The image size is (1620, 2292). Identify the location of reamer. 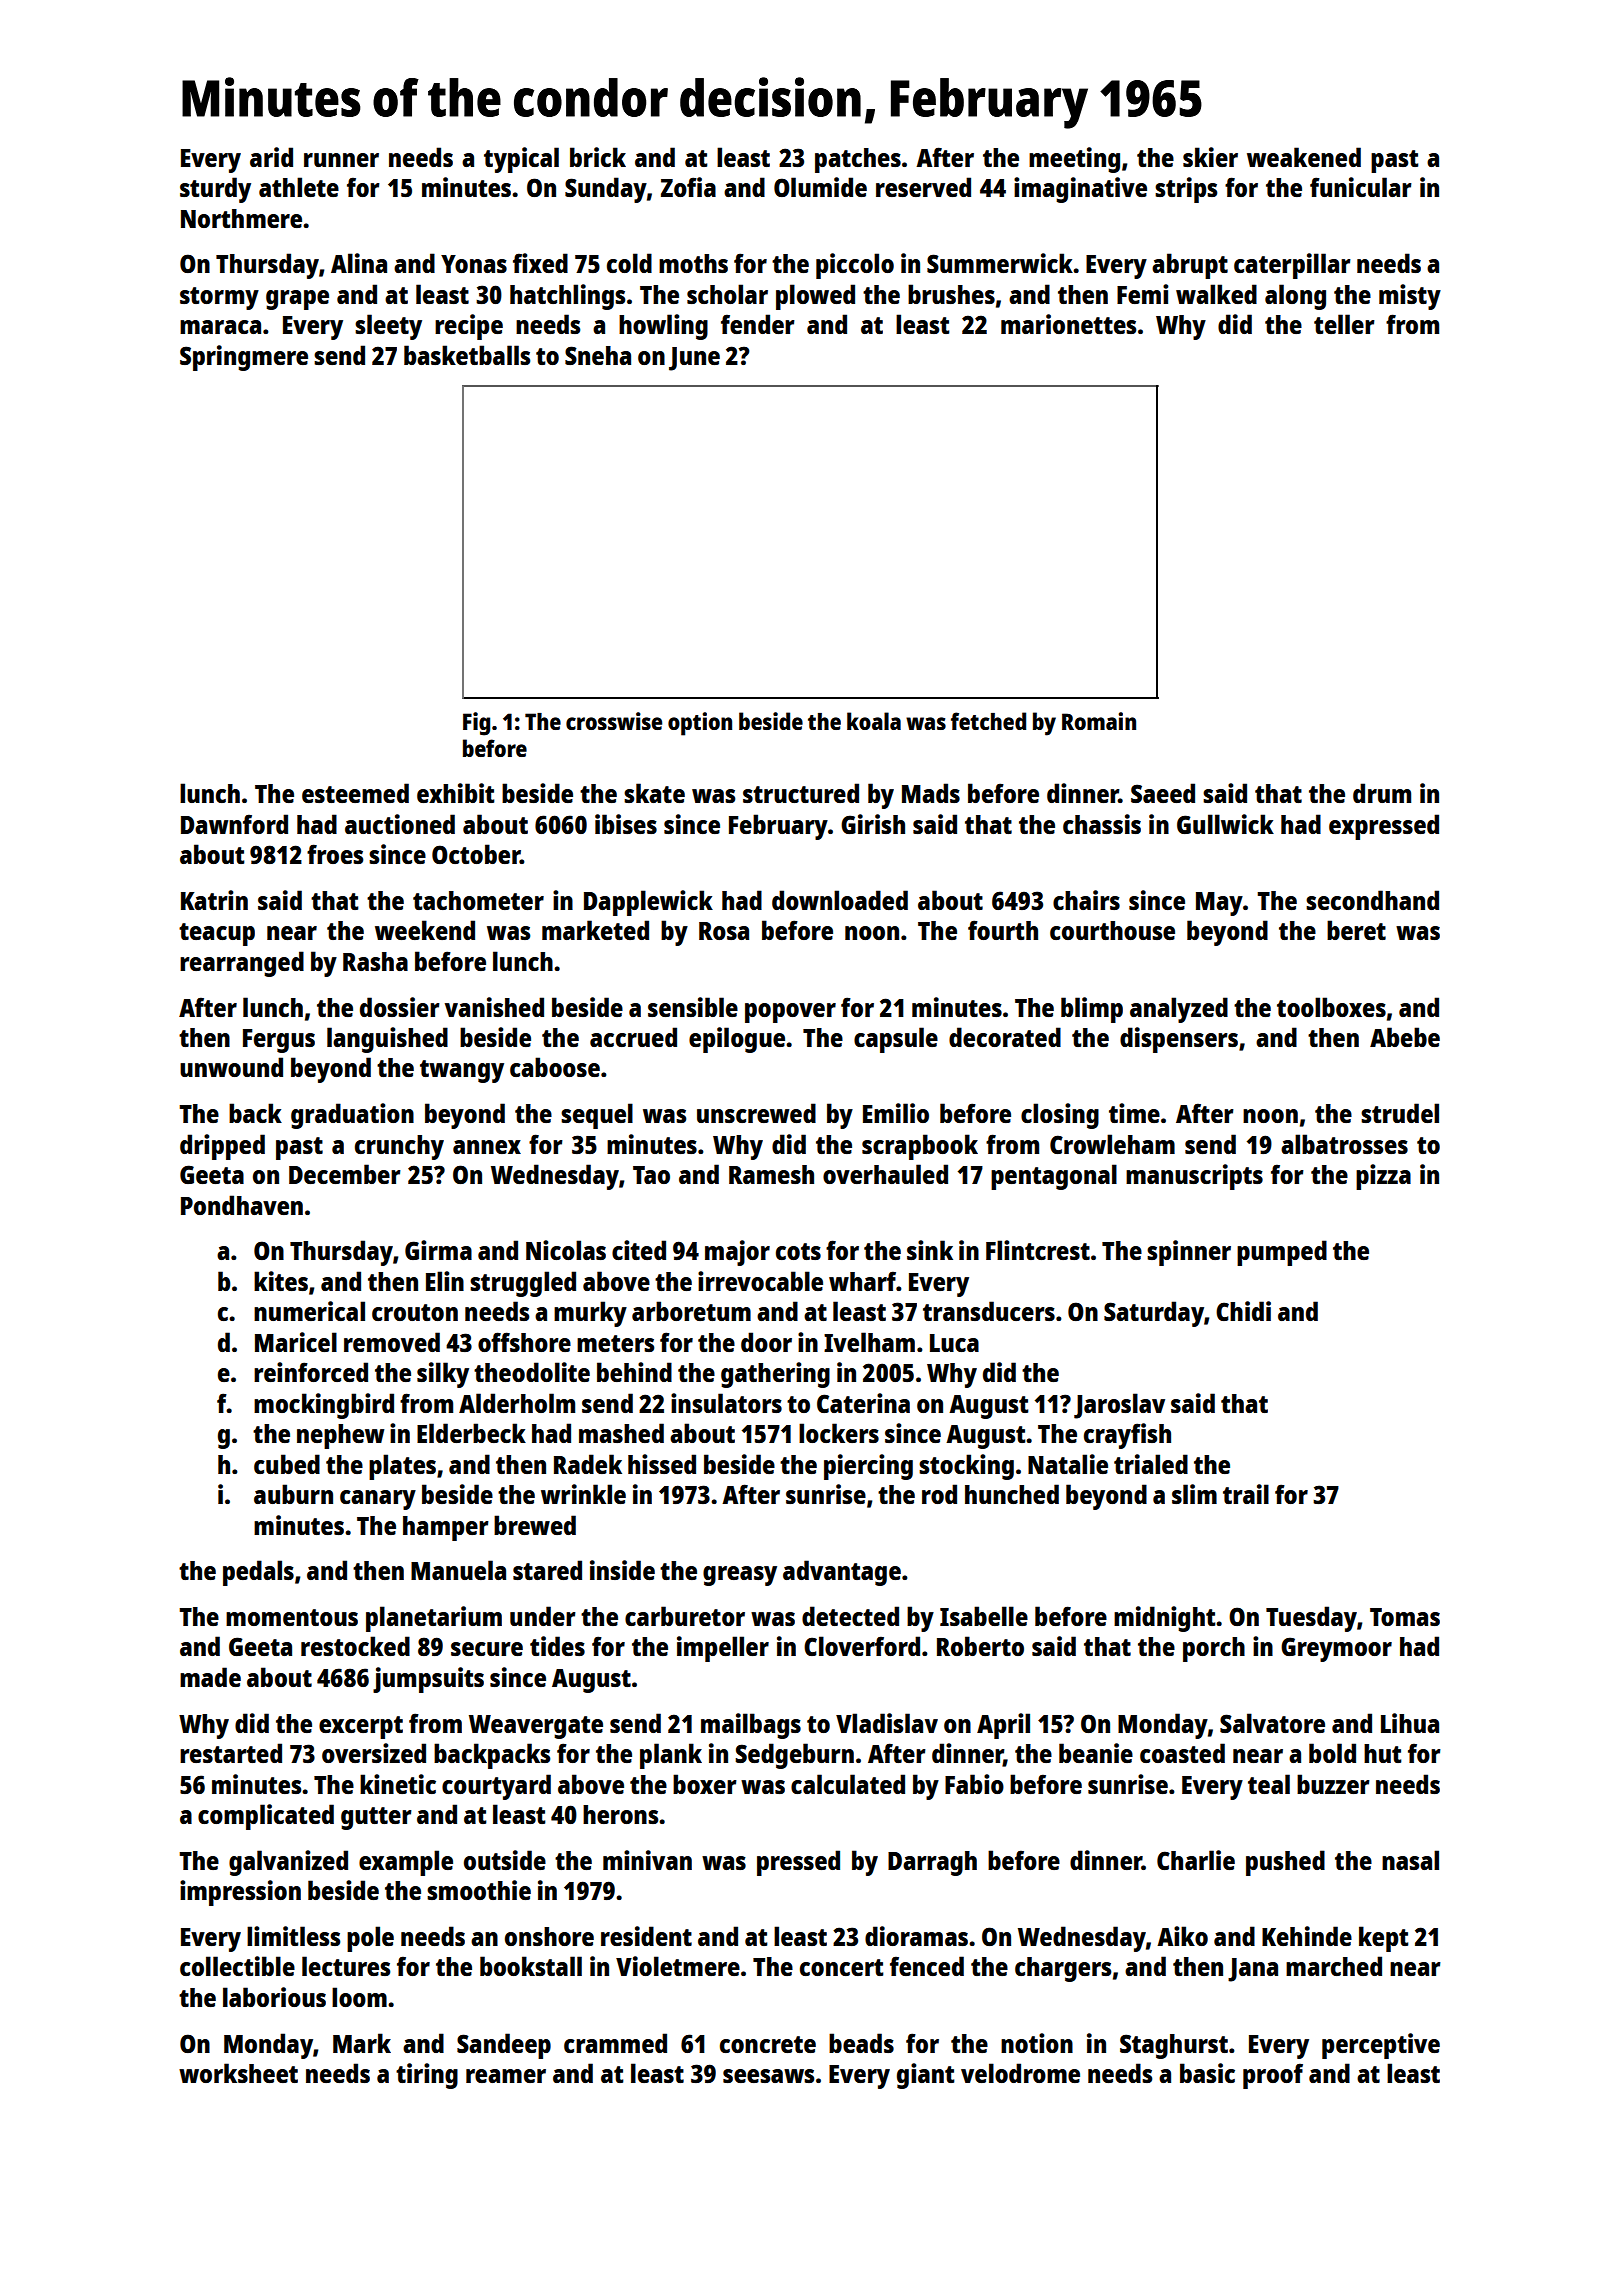
(506, 2076).
